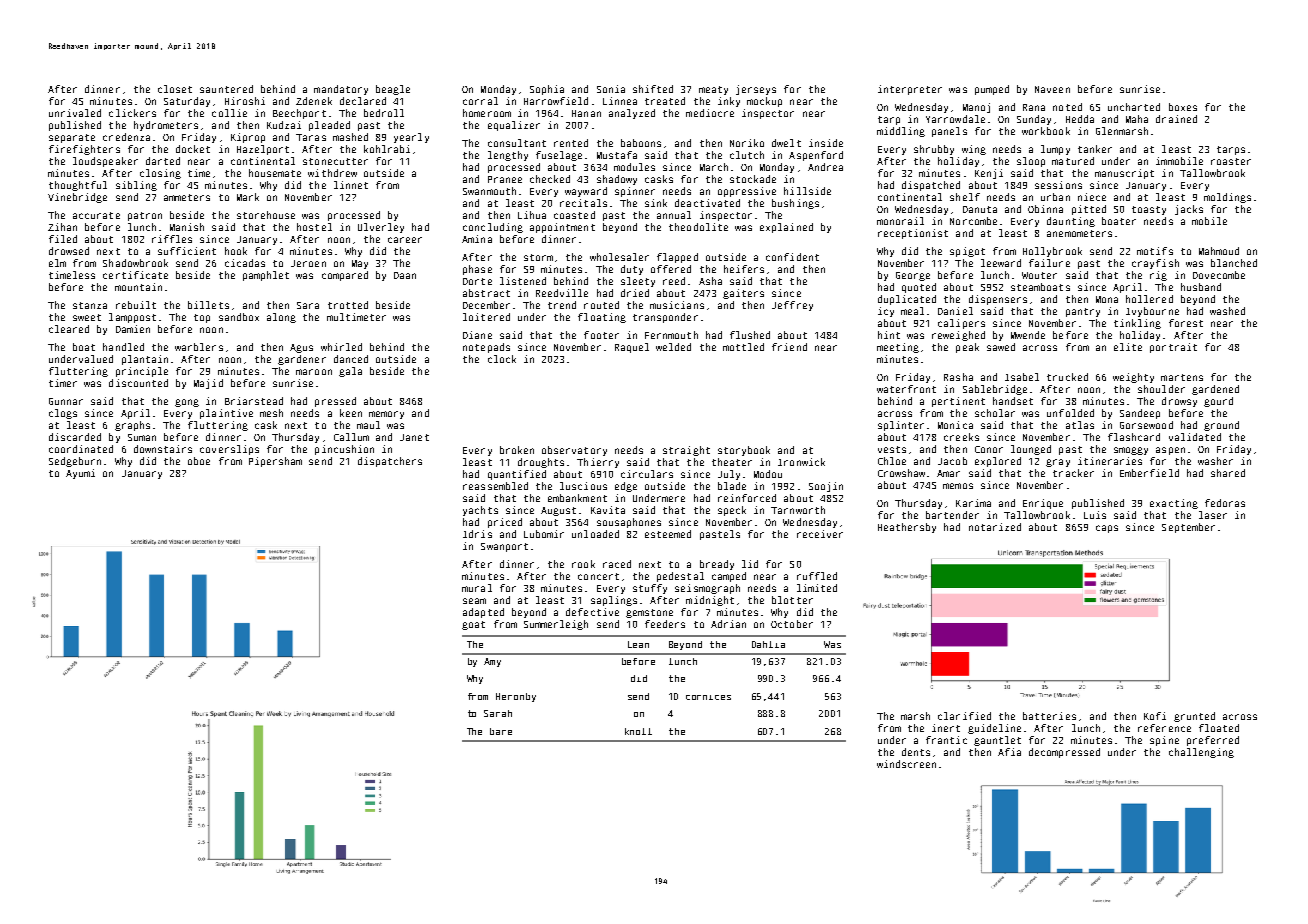 The width and height of the screenshot is (1308, 924). Describe the element at coordinates (175, 89) in the screenshot. I see `closet` at that location.
